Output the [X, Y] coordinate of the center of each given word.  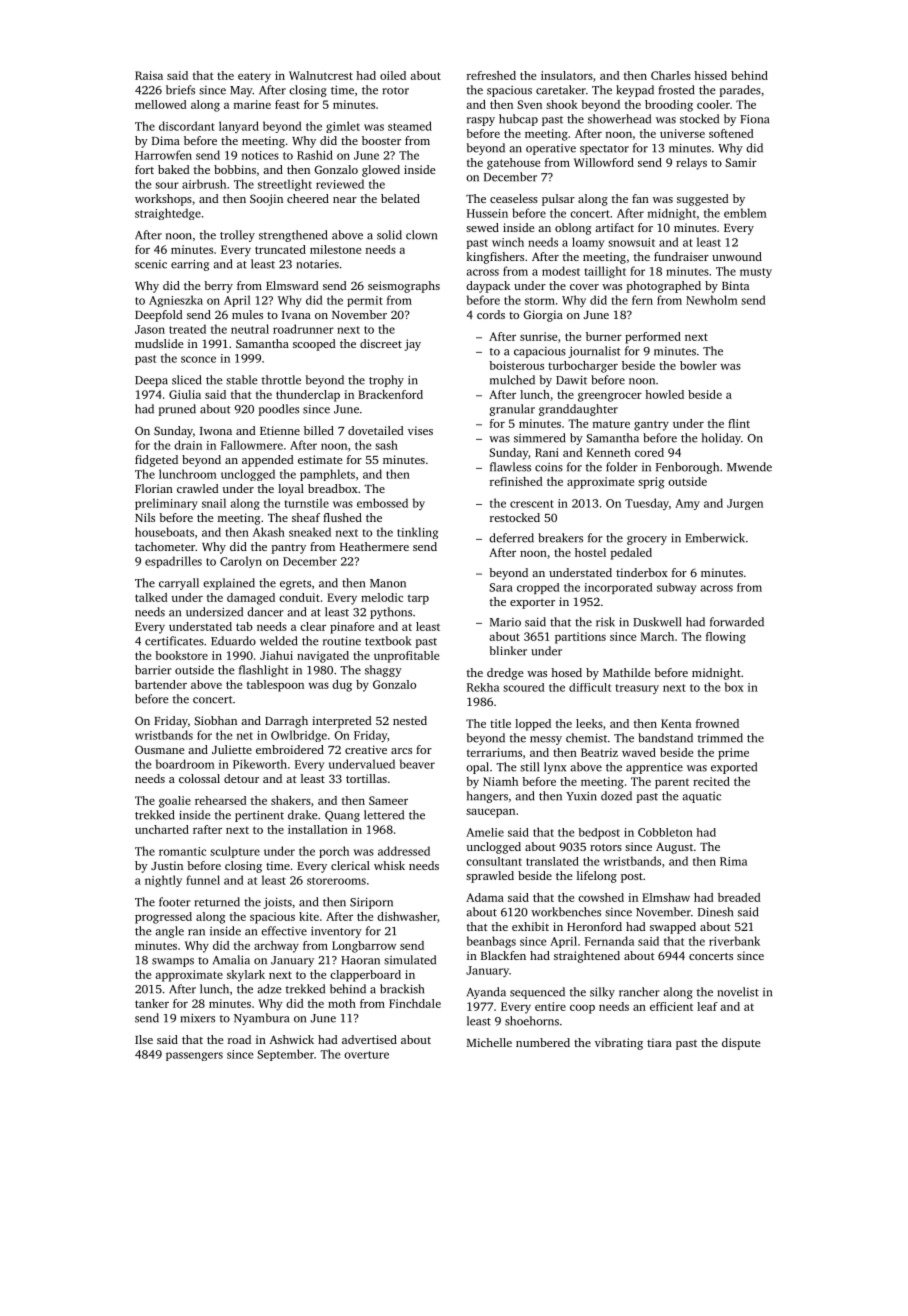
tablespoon [275, 686]
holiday [721, 439]
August [674, 848]
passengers [194, 1056]
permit [365, 301]
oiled [393, 75]
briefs [180, 90]
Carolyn [241, 562]
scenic [151, 264]
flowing [726, 638]
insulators [567, 75]
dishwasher [407, 916]
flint [739, 423]
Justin [167, 865]
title [500, 723]
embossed [382, 503]
